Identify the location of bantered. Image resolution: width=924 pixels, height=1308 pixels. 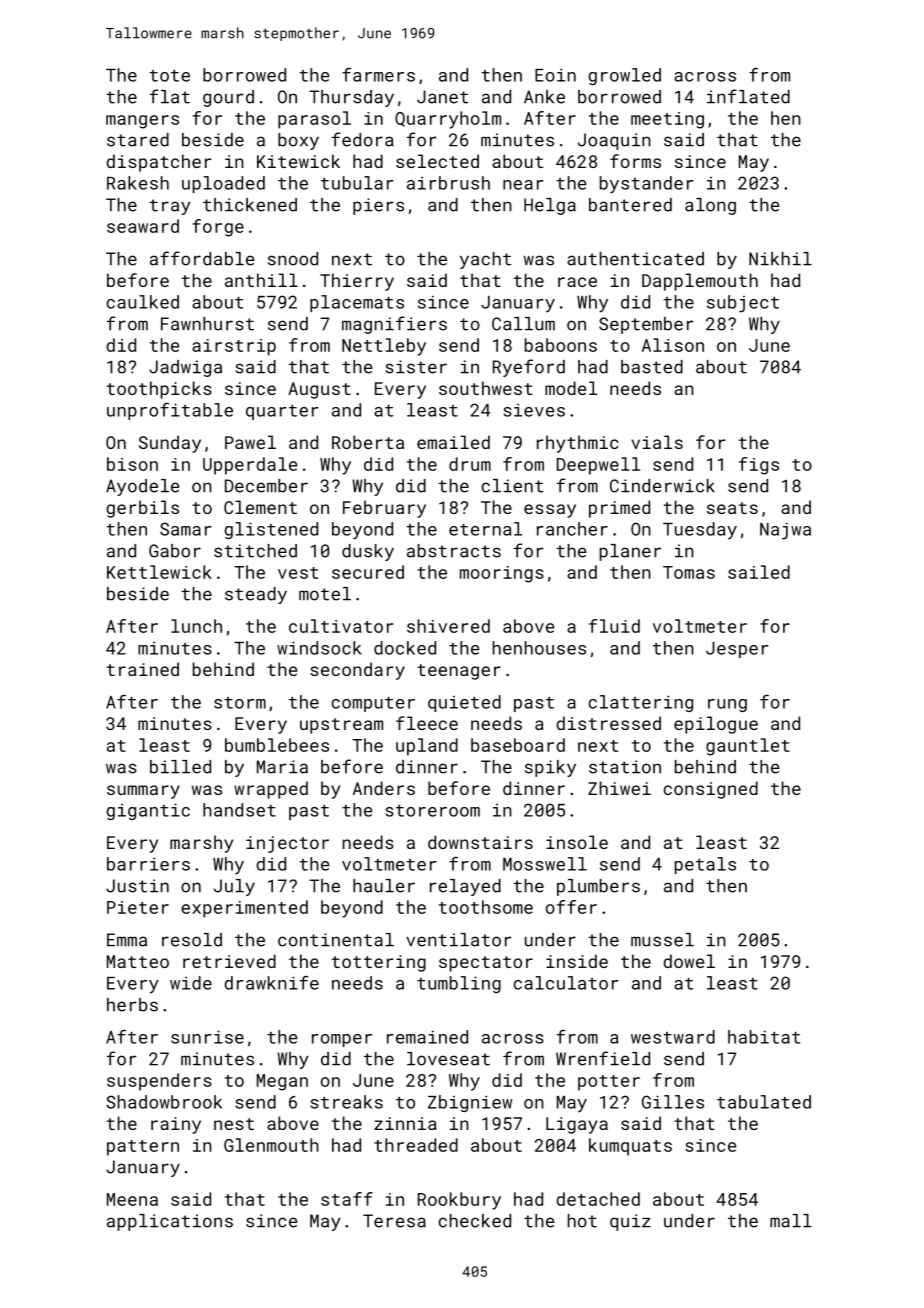
(630, 205).
